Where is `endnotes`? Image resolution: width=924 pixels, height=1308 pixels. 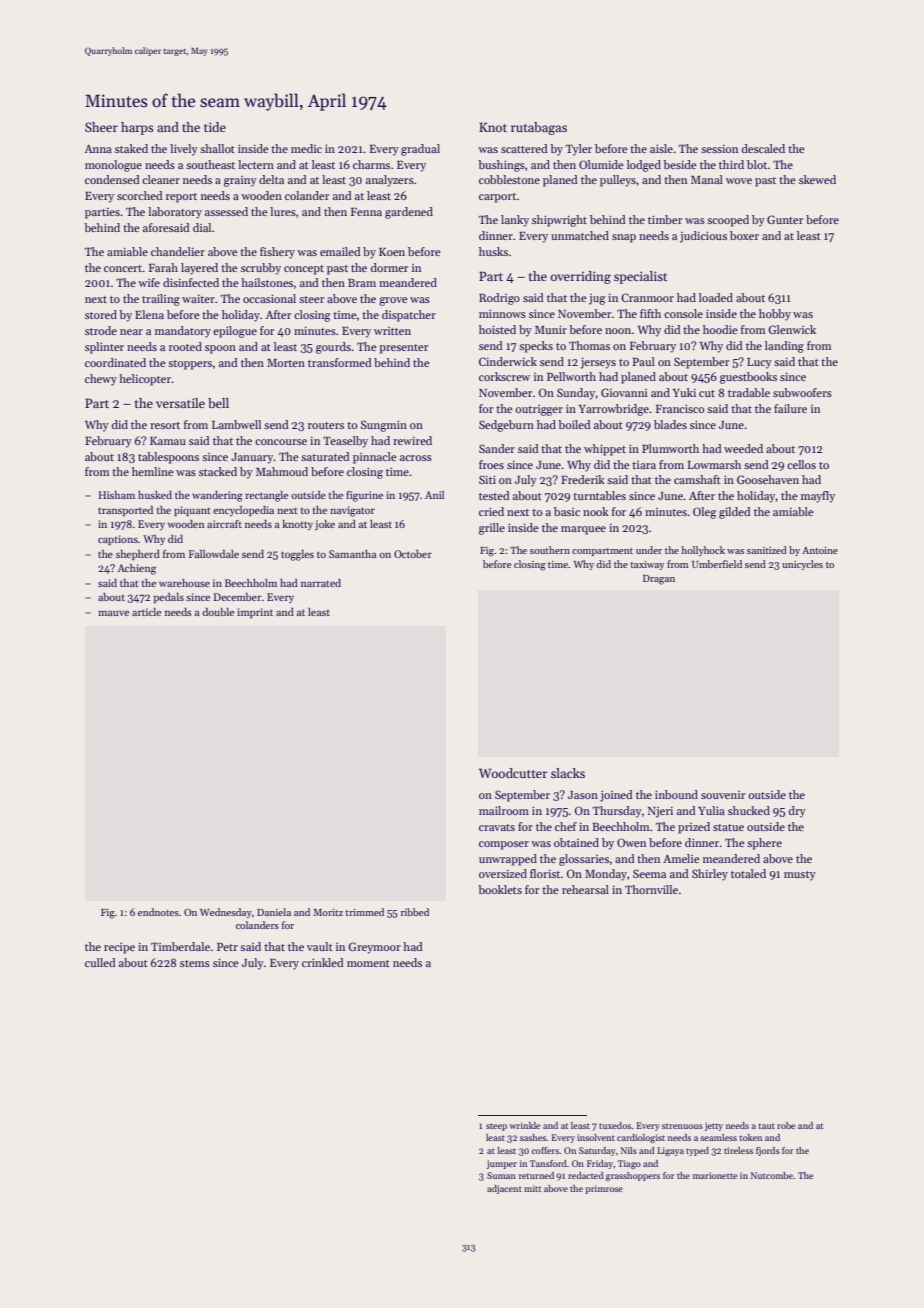
endnotes is located at coordinates (158, 912).
